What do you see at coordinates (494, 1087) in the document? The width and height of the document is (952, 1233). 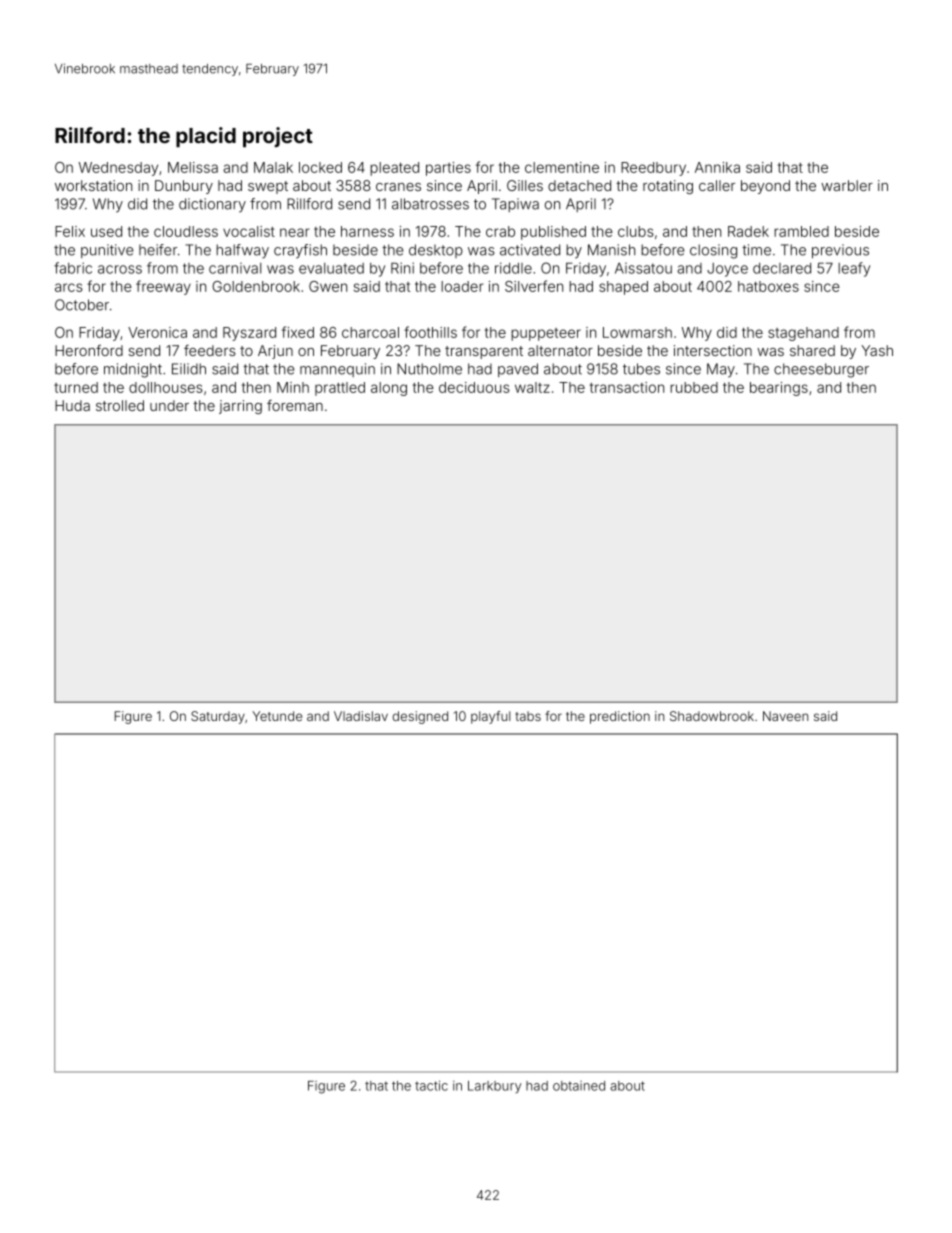 I see `Larkbury` at bounding box center [494, 1087].
